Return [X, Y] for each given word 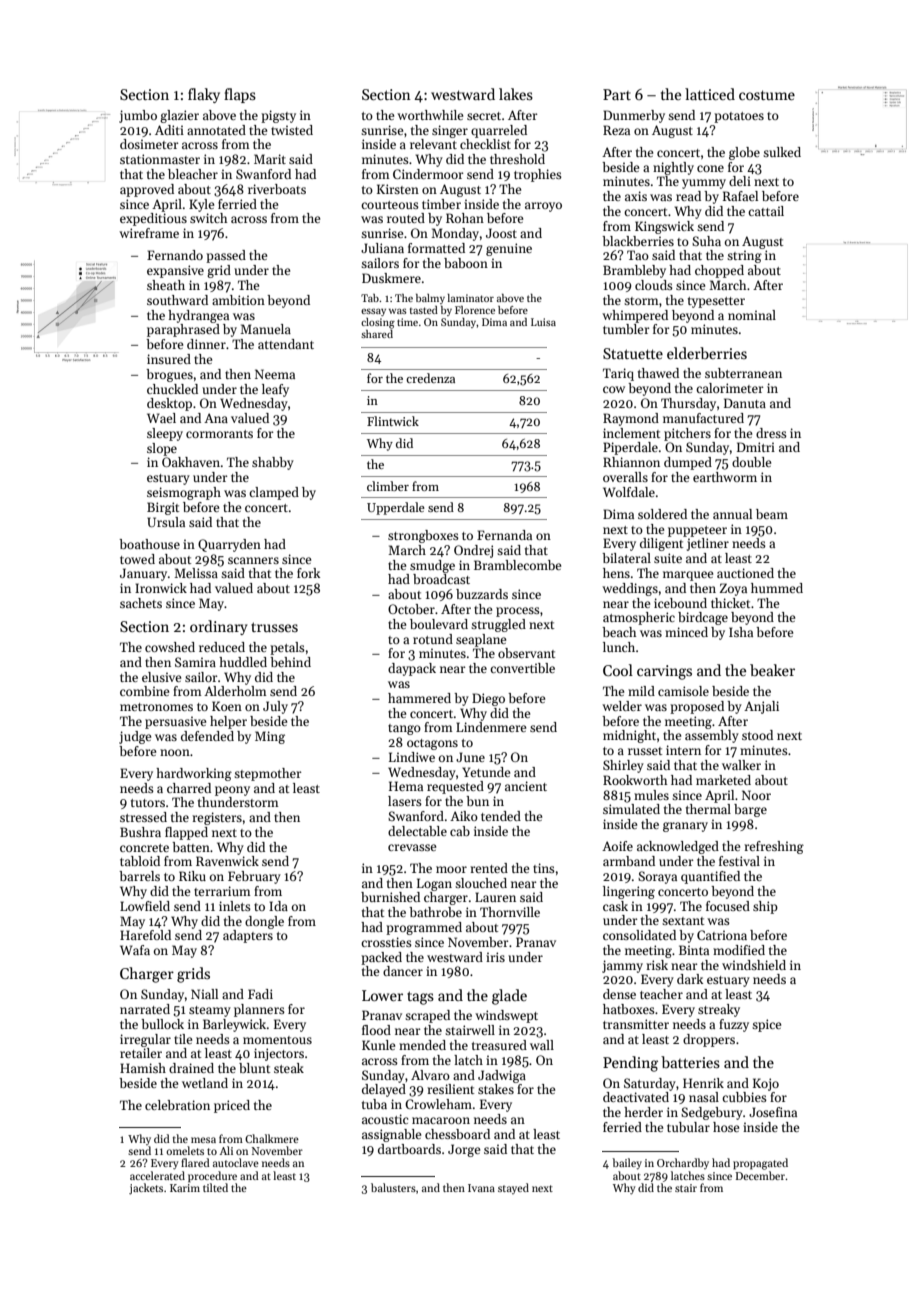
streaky [719, 1010]
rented [489, 868]
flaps [240, 95]
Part [617, 94]
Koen [227, 706]
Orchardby [683, 1163]
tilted [215, 1187]
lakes [516, 94]
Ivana [481, 1188]
